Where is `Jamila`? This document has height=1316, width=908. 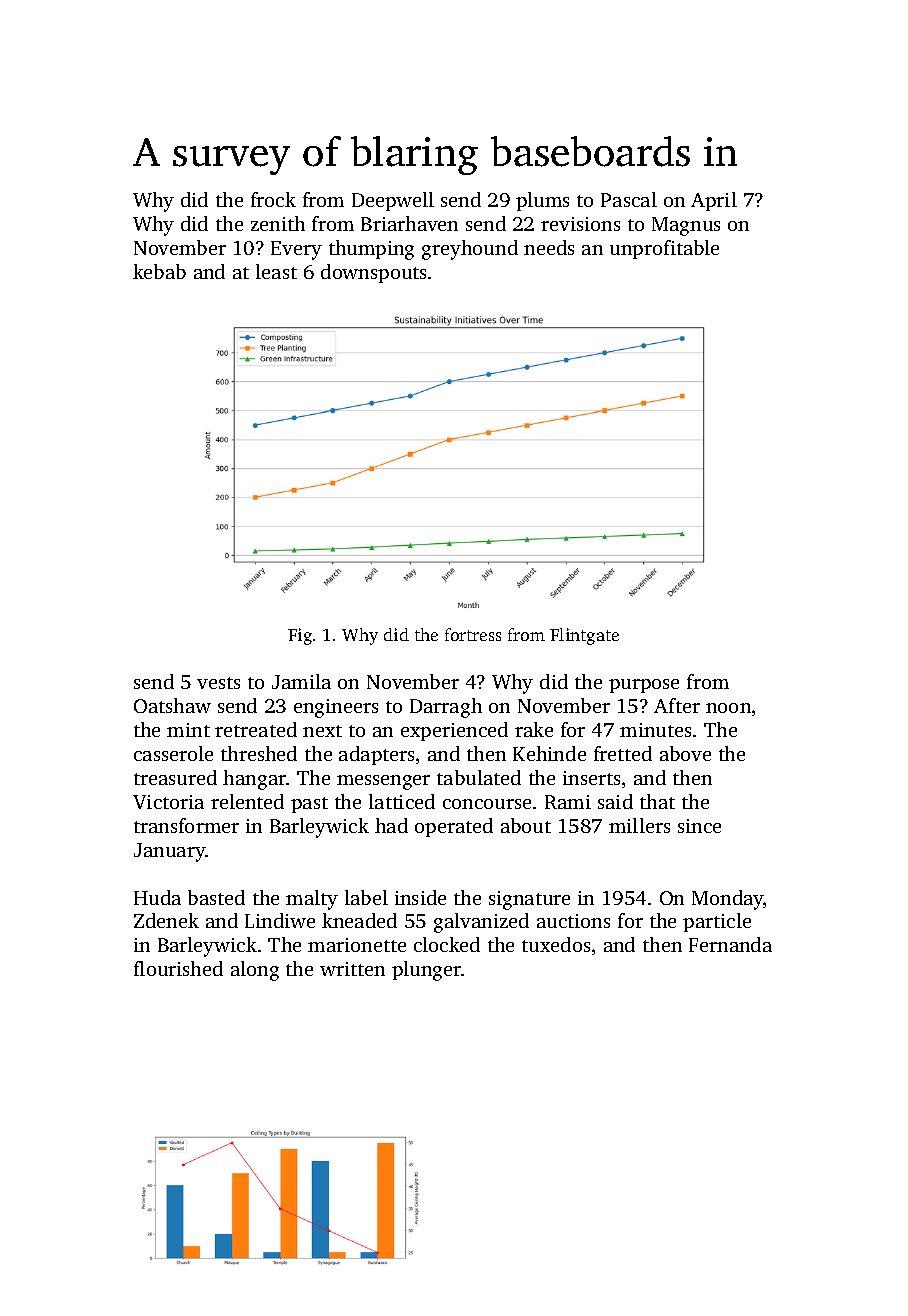 Jamila is located at coordinates (301, 681).
